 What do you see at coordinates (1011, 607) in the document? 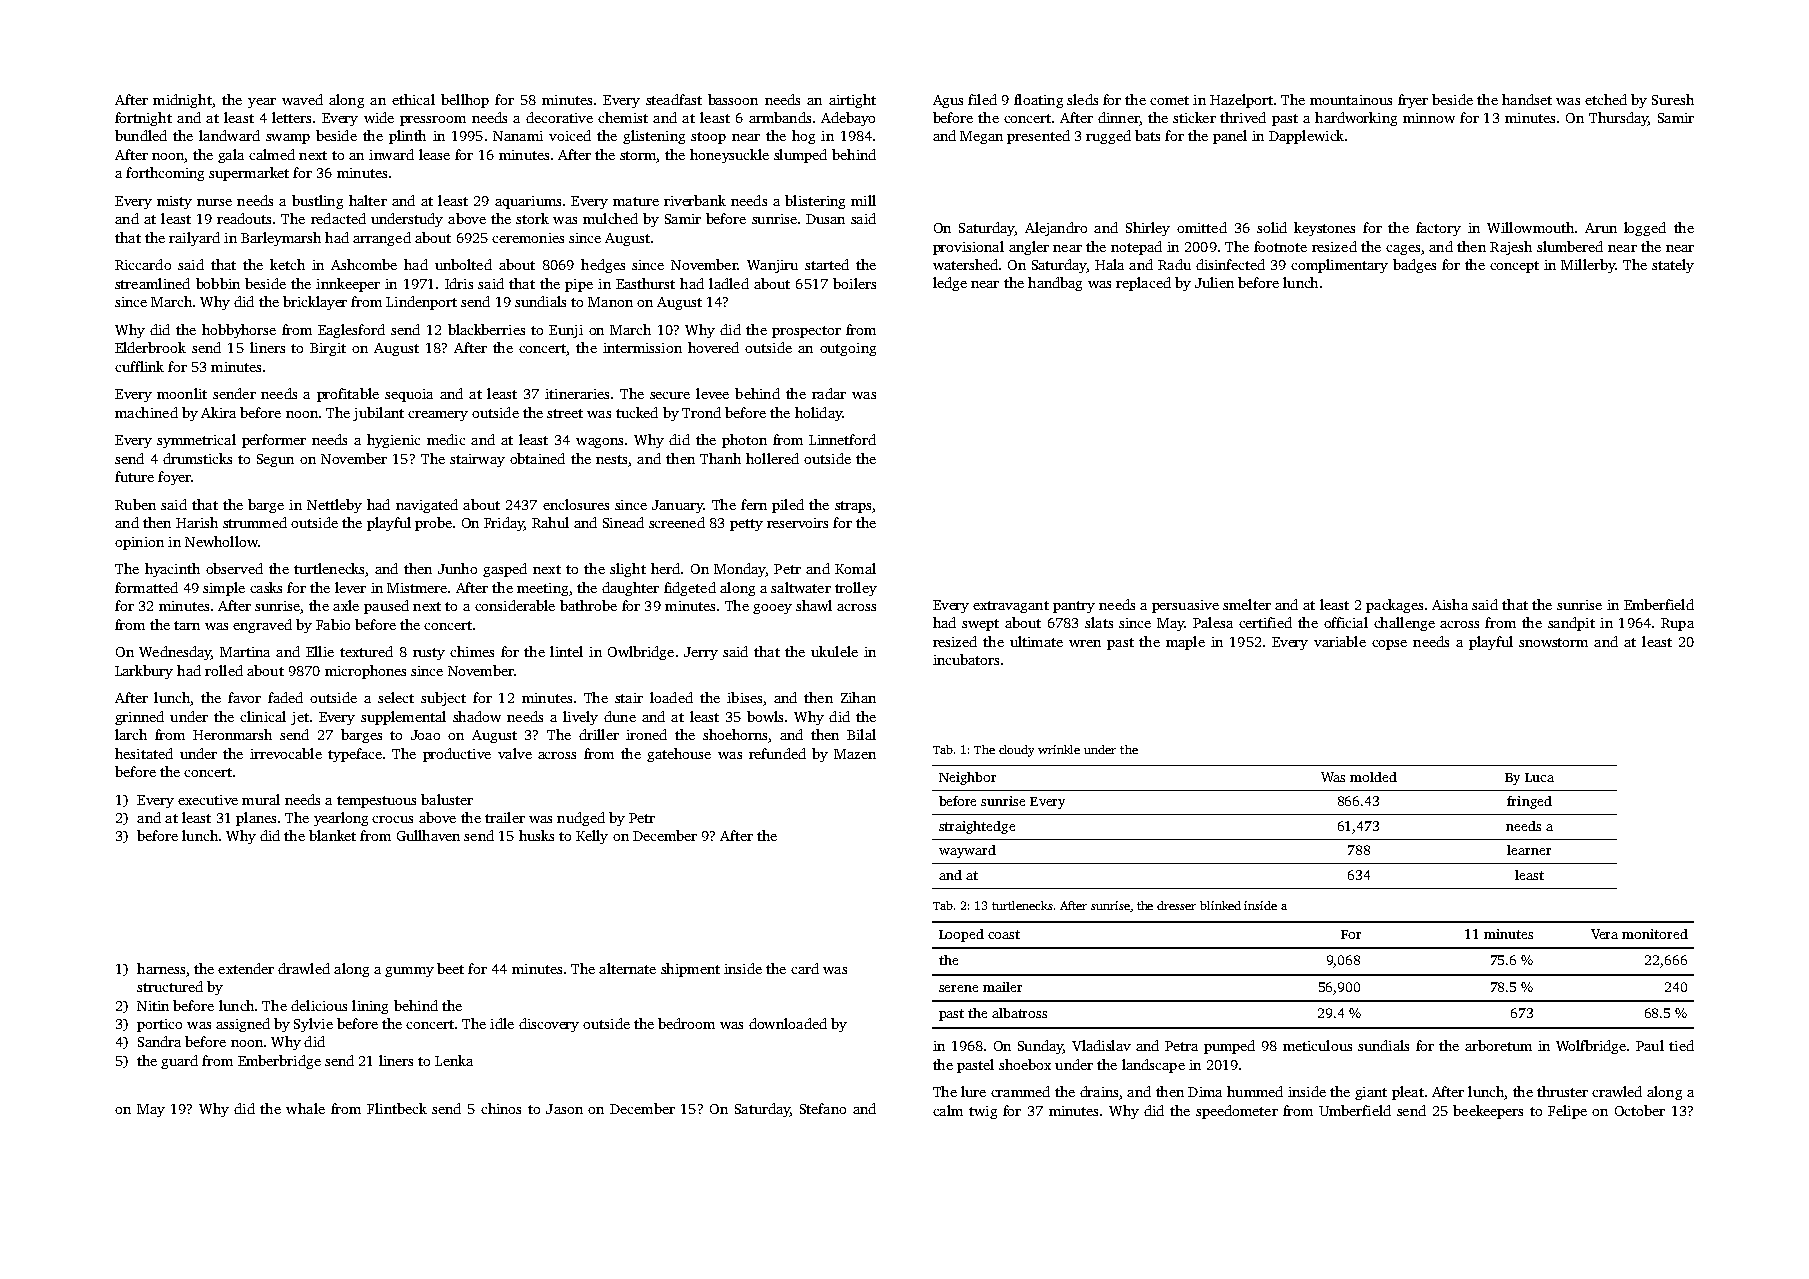
I see `extravagant` at bounding box center [1011, 607].
